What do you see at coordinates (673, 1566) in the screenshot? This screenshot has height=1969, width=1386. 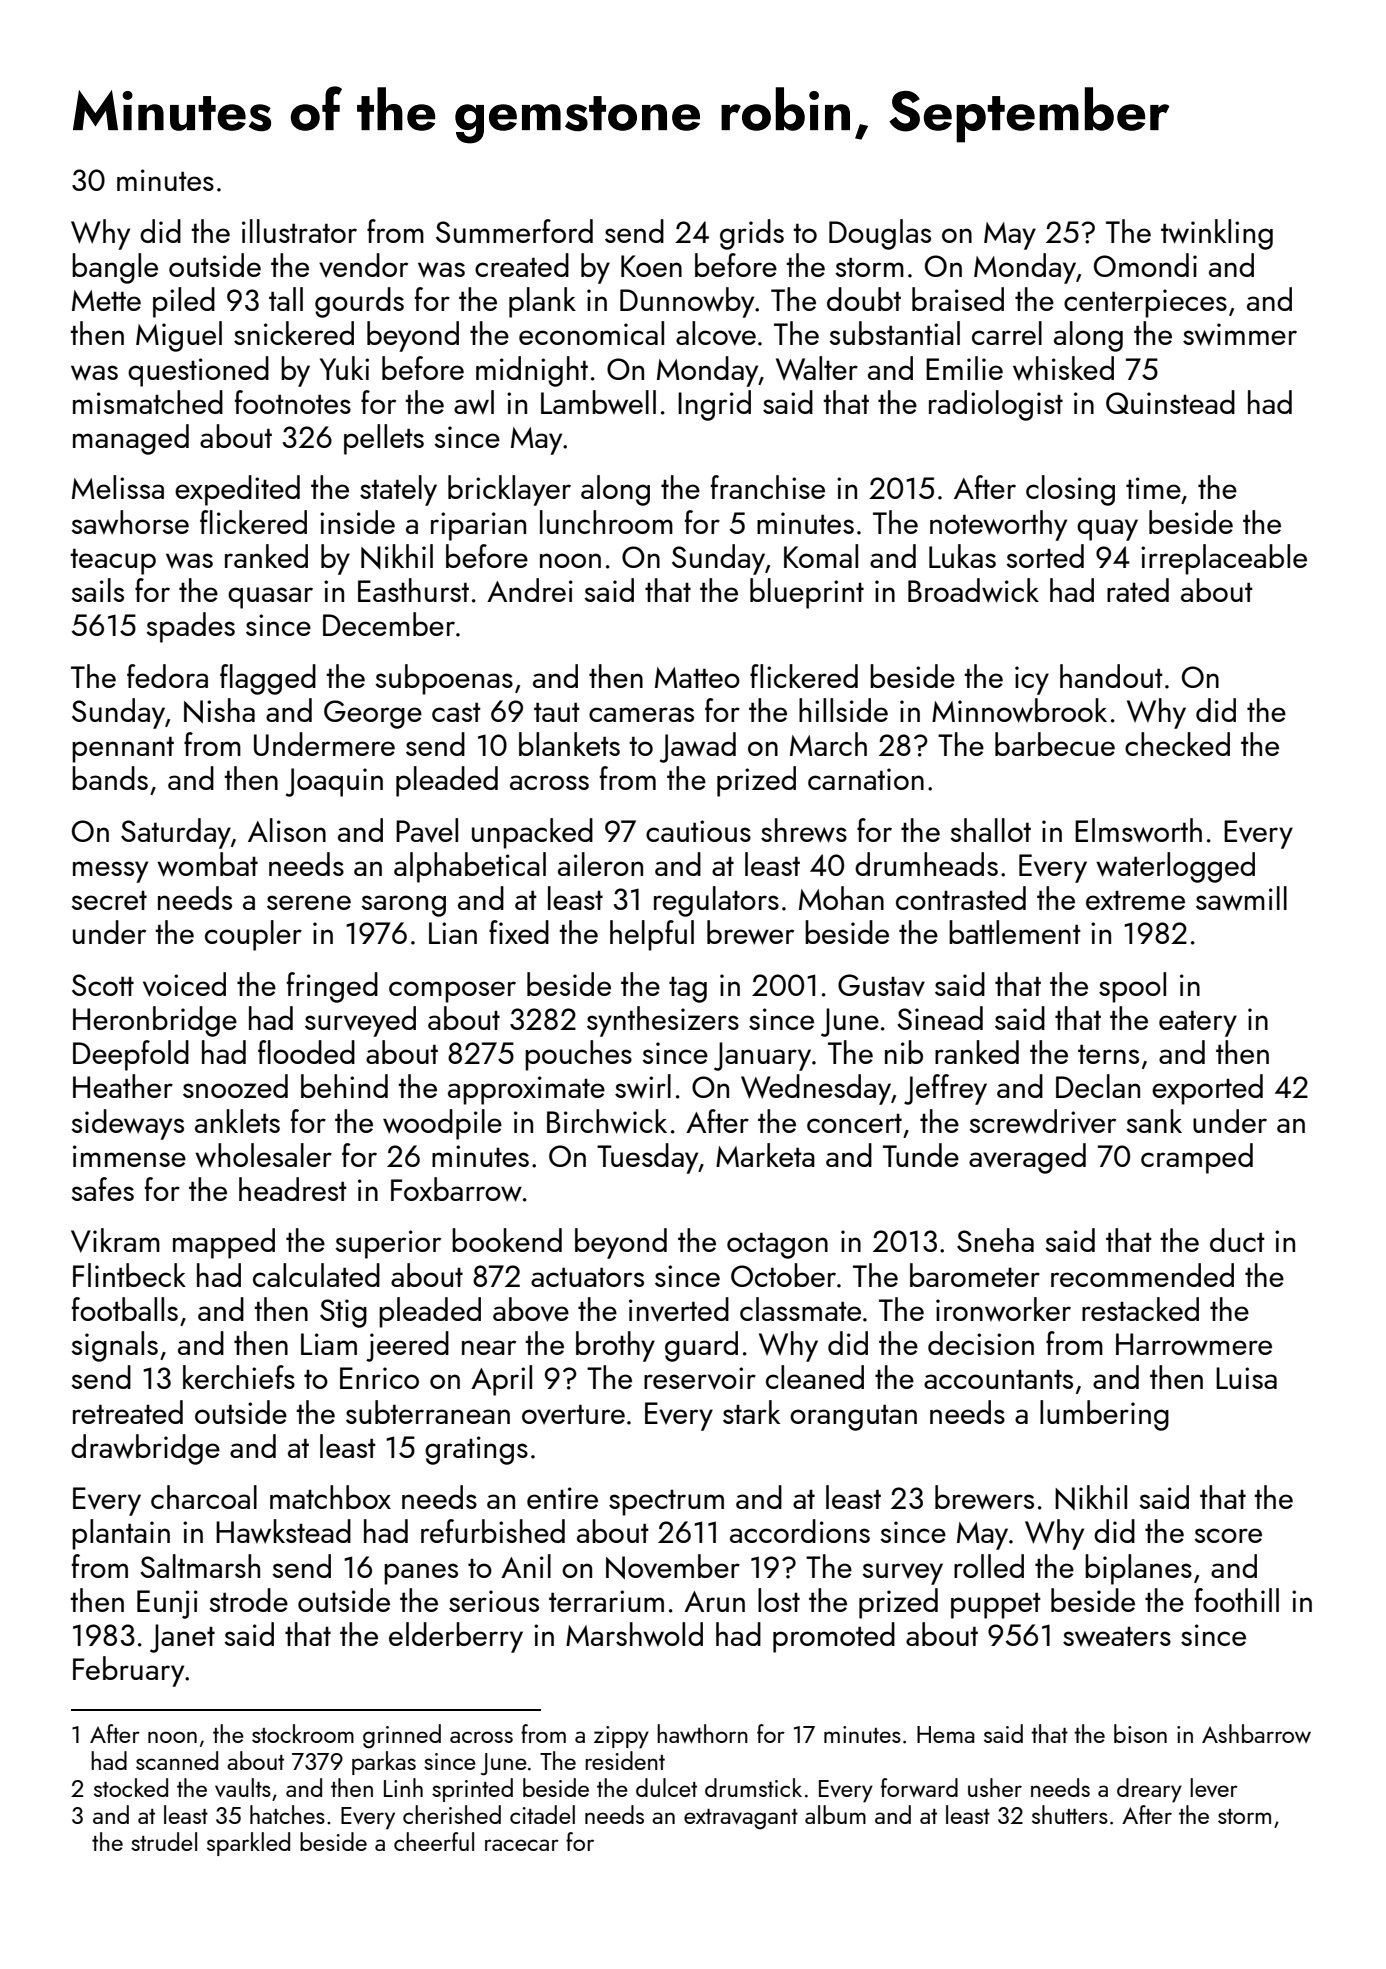 I see `November` at bounding box center [673, 1566].
